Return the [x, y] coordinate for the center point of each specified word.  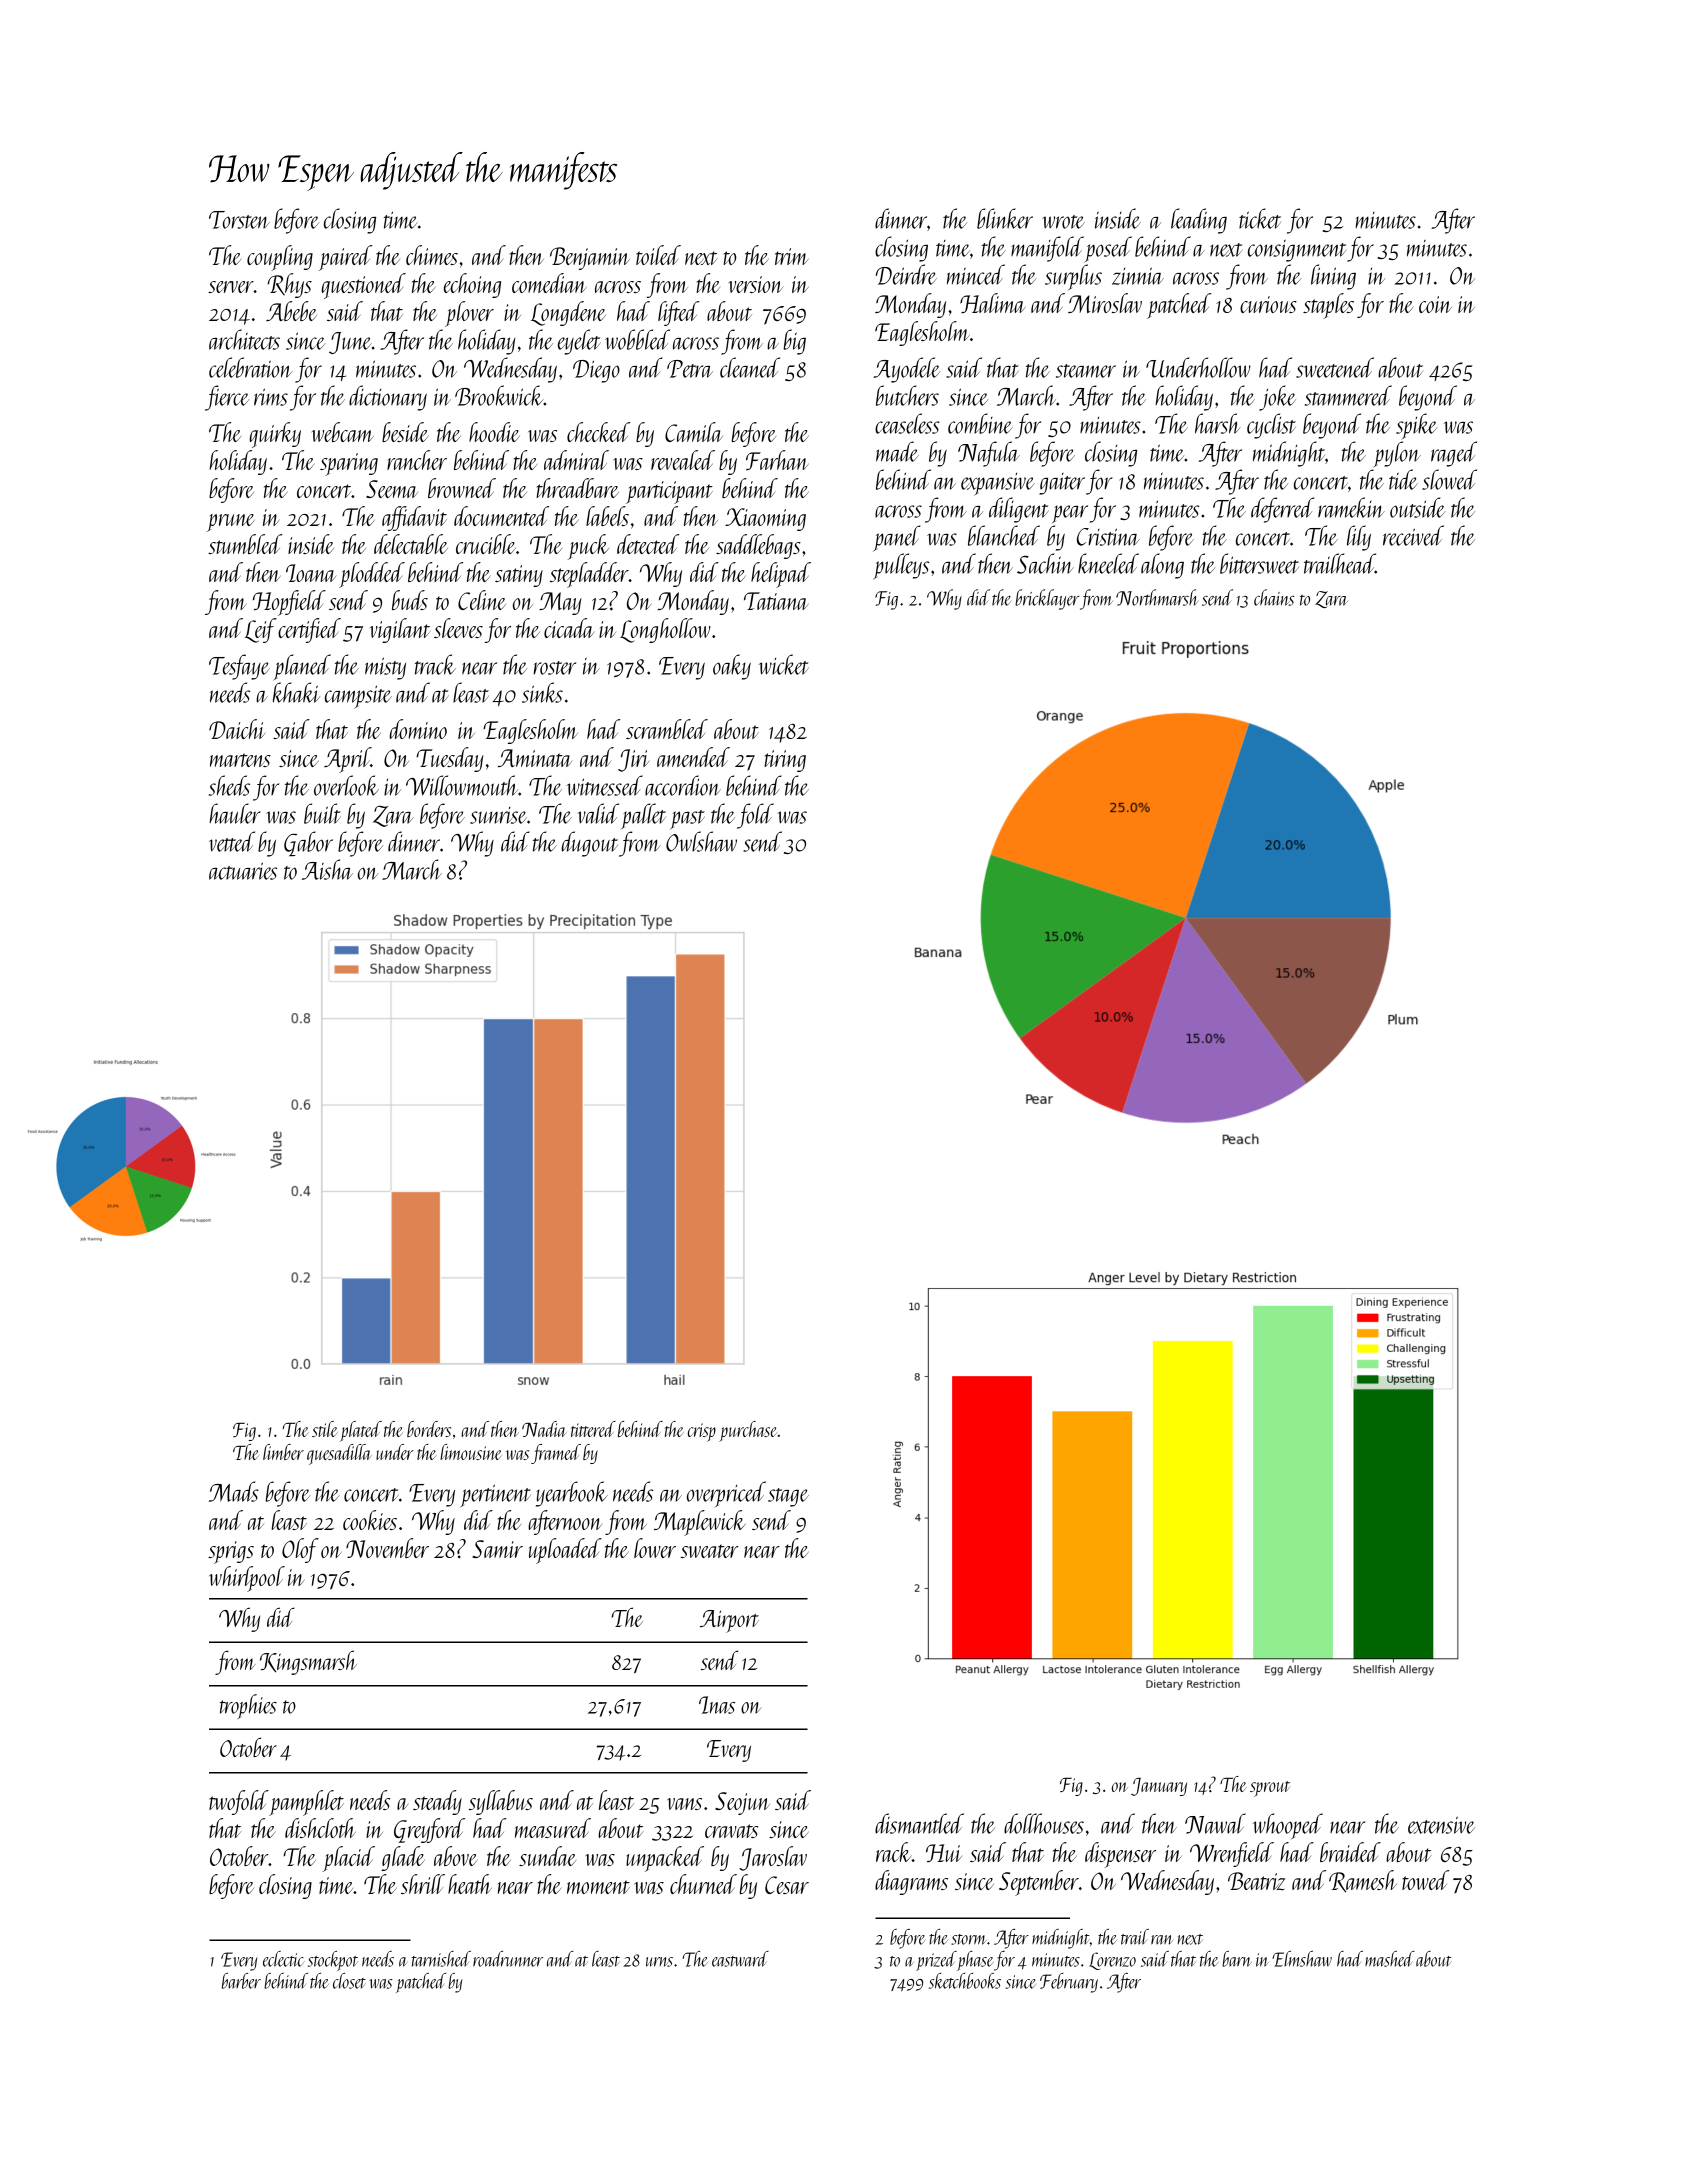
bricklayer [1047, 599]
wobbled [637, 339]
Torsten [239, 220]
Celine [482, 600]
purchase [748, 1431]
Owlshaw [701, 841]
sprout [1270, 1789]
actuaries [243, 871]
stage [788, 1497]
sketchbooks [965, 1981]
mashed [1389, 1959]
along [1162, 566]
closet [349, 1981]
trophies [248, 1706]
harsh [1217, 423]
